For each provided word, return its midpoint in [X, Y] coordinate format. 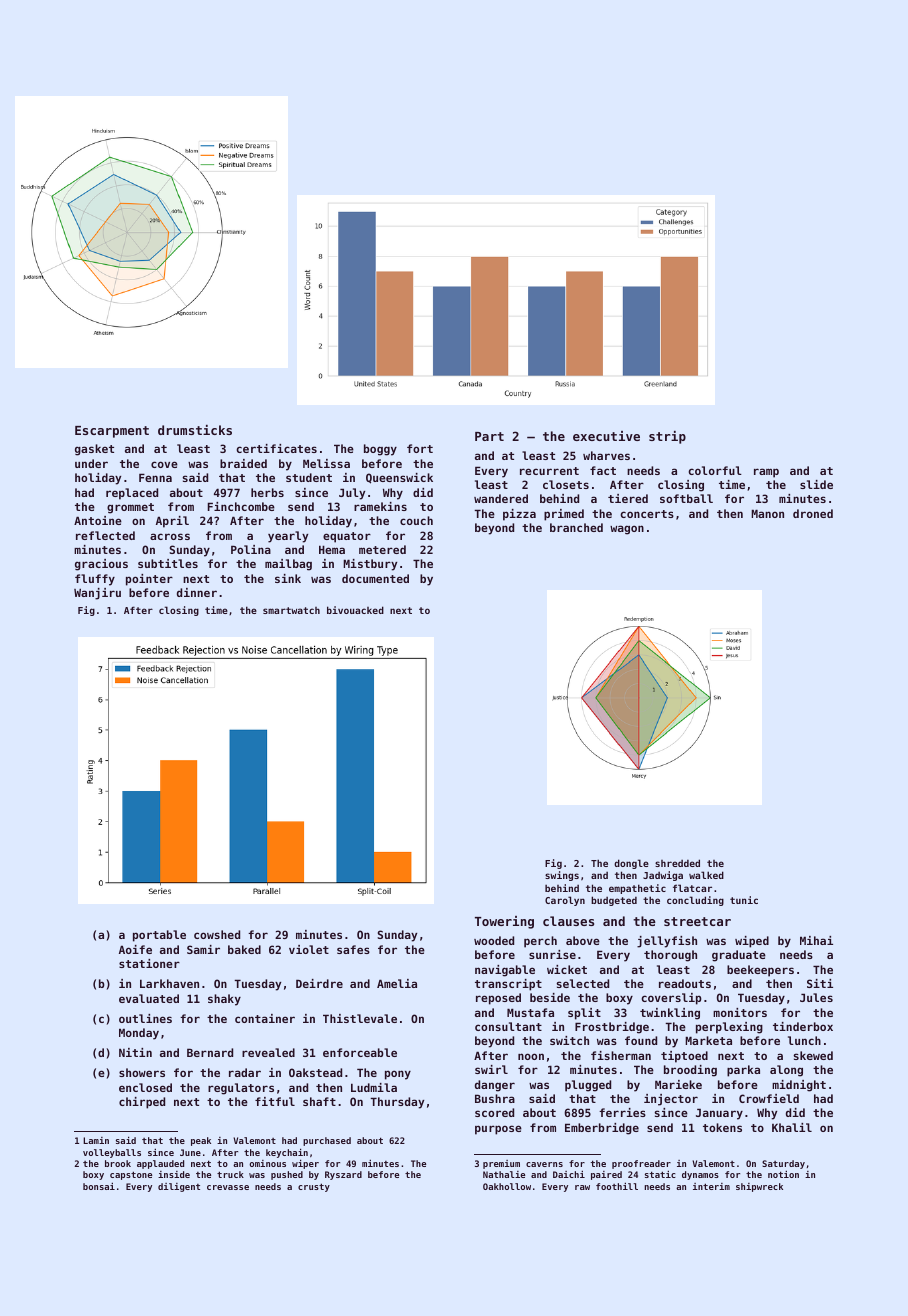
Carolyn [565, 901]
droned [813, 513]
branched [576, 527]
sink [288, 578]
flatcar [692, 888]
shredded [677, 863]
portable [159, 936]
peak [201, 1141]
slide [816, 484]
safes [353, 949]
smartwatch [291, 610]
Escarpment [112, 432]
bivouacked [355, 610]
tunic [744, 900]
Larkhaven [169, 983]
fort [420, 448]
